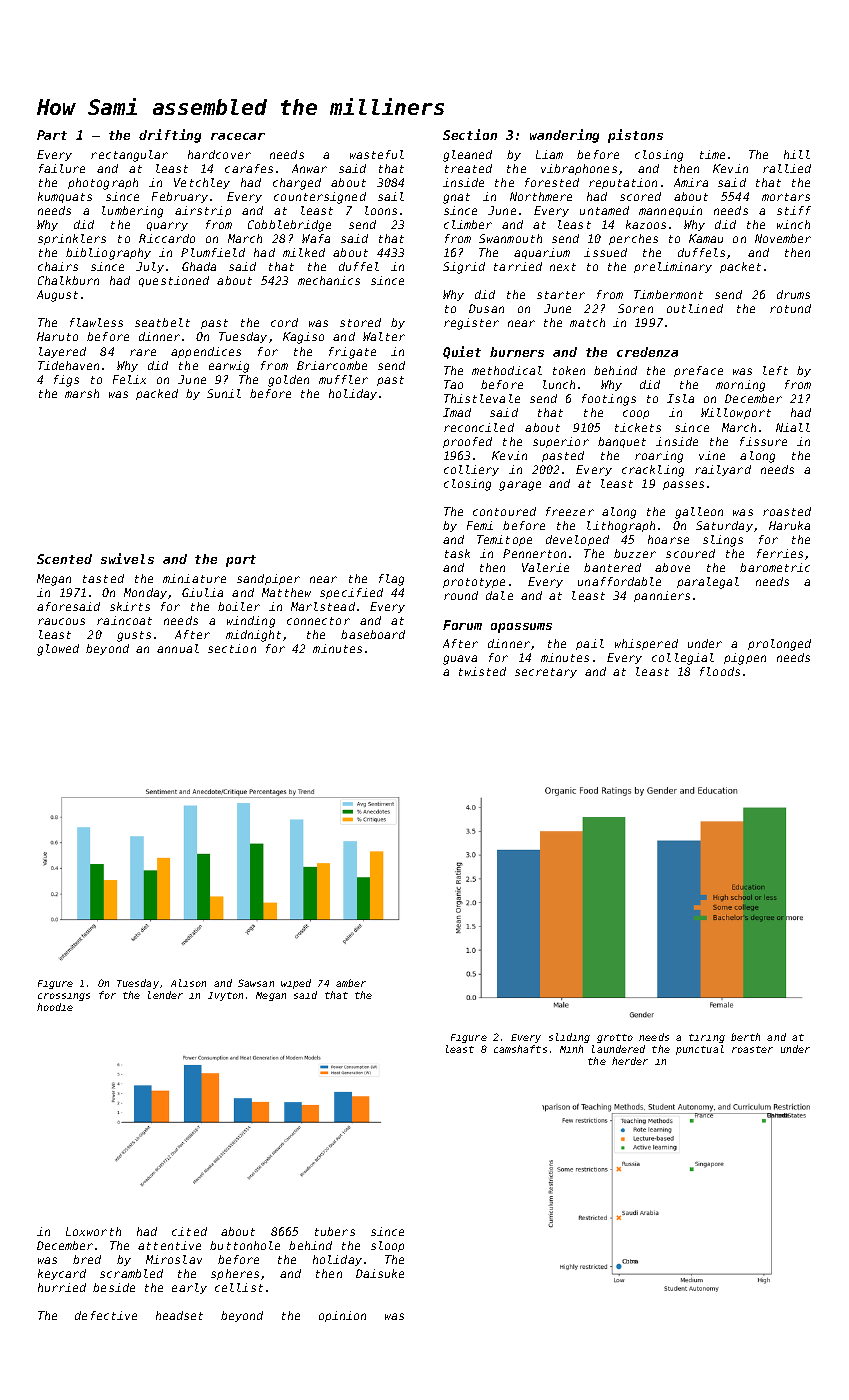 The image size is (849, 1400). What do you see at coordinates (763, 441) in the document?
I see `fissure` at bounding box center [763, 441].
